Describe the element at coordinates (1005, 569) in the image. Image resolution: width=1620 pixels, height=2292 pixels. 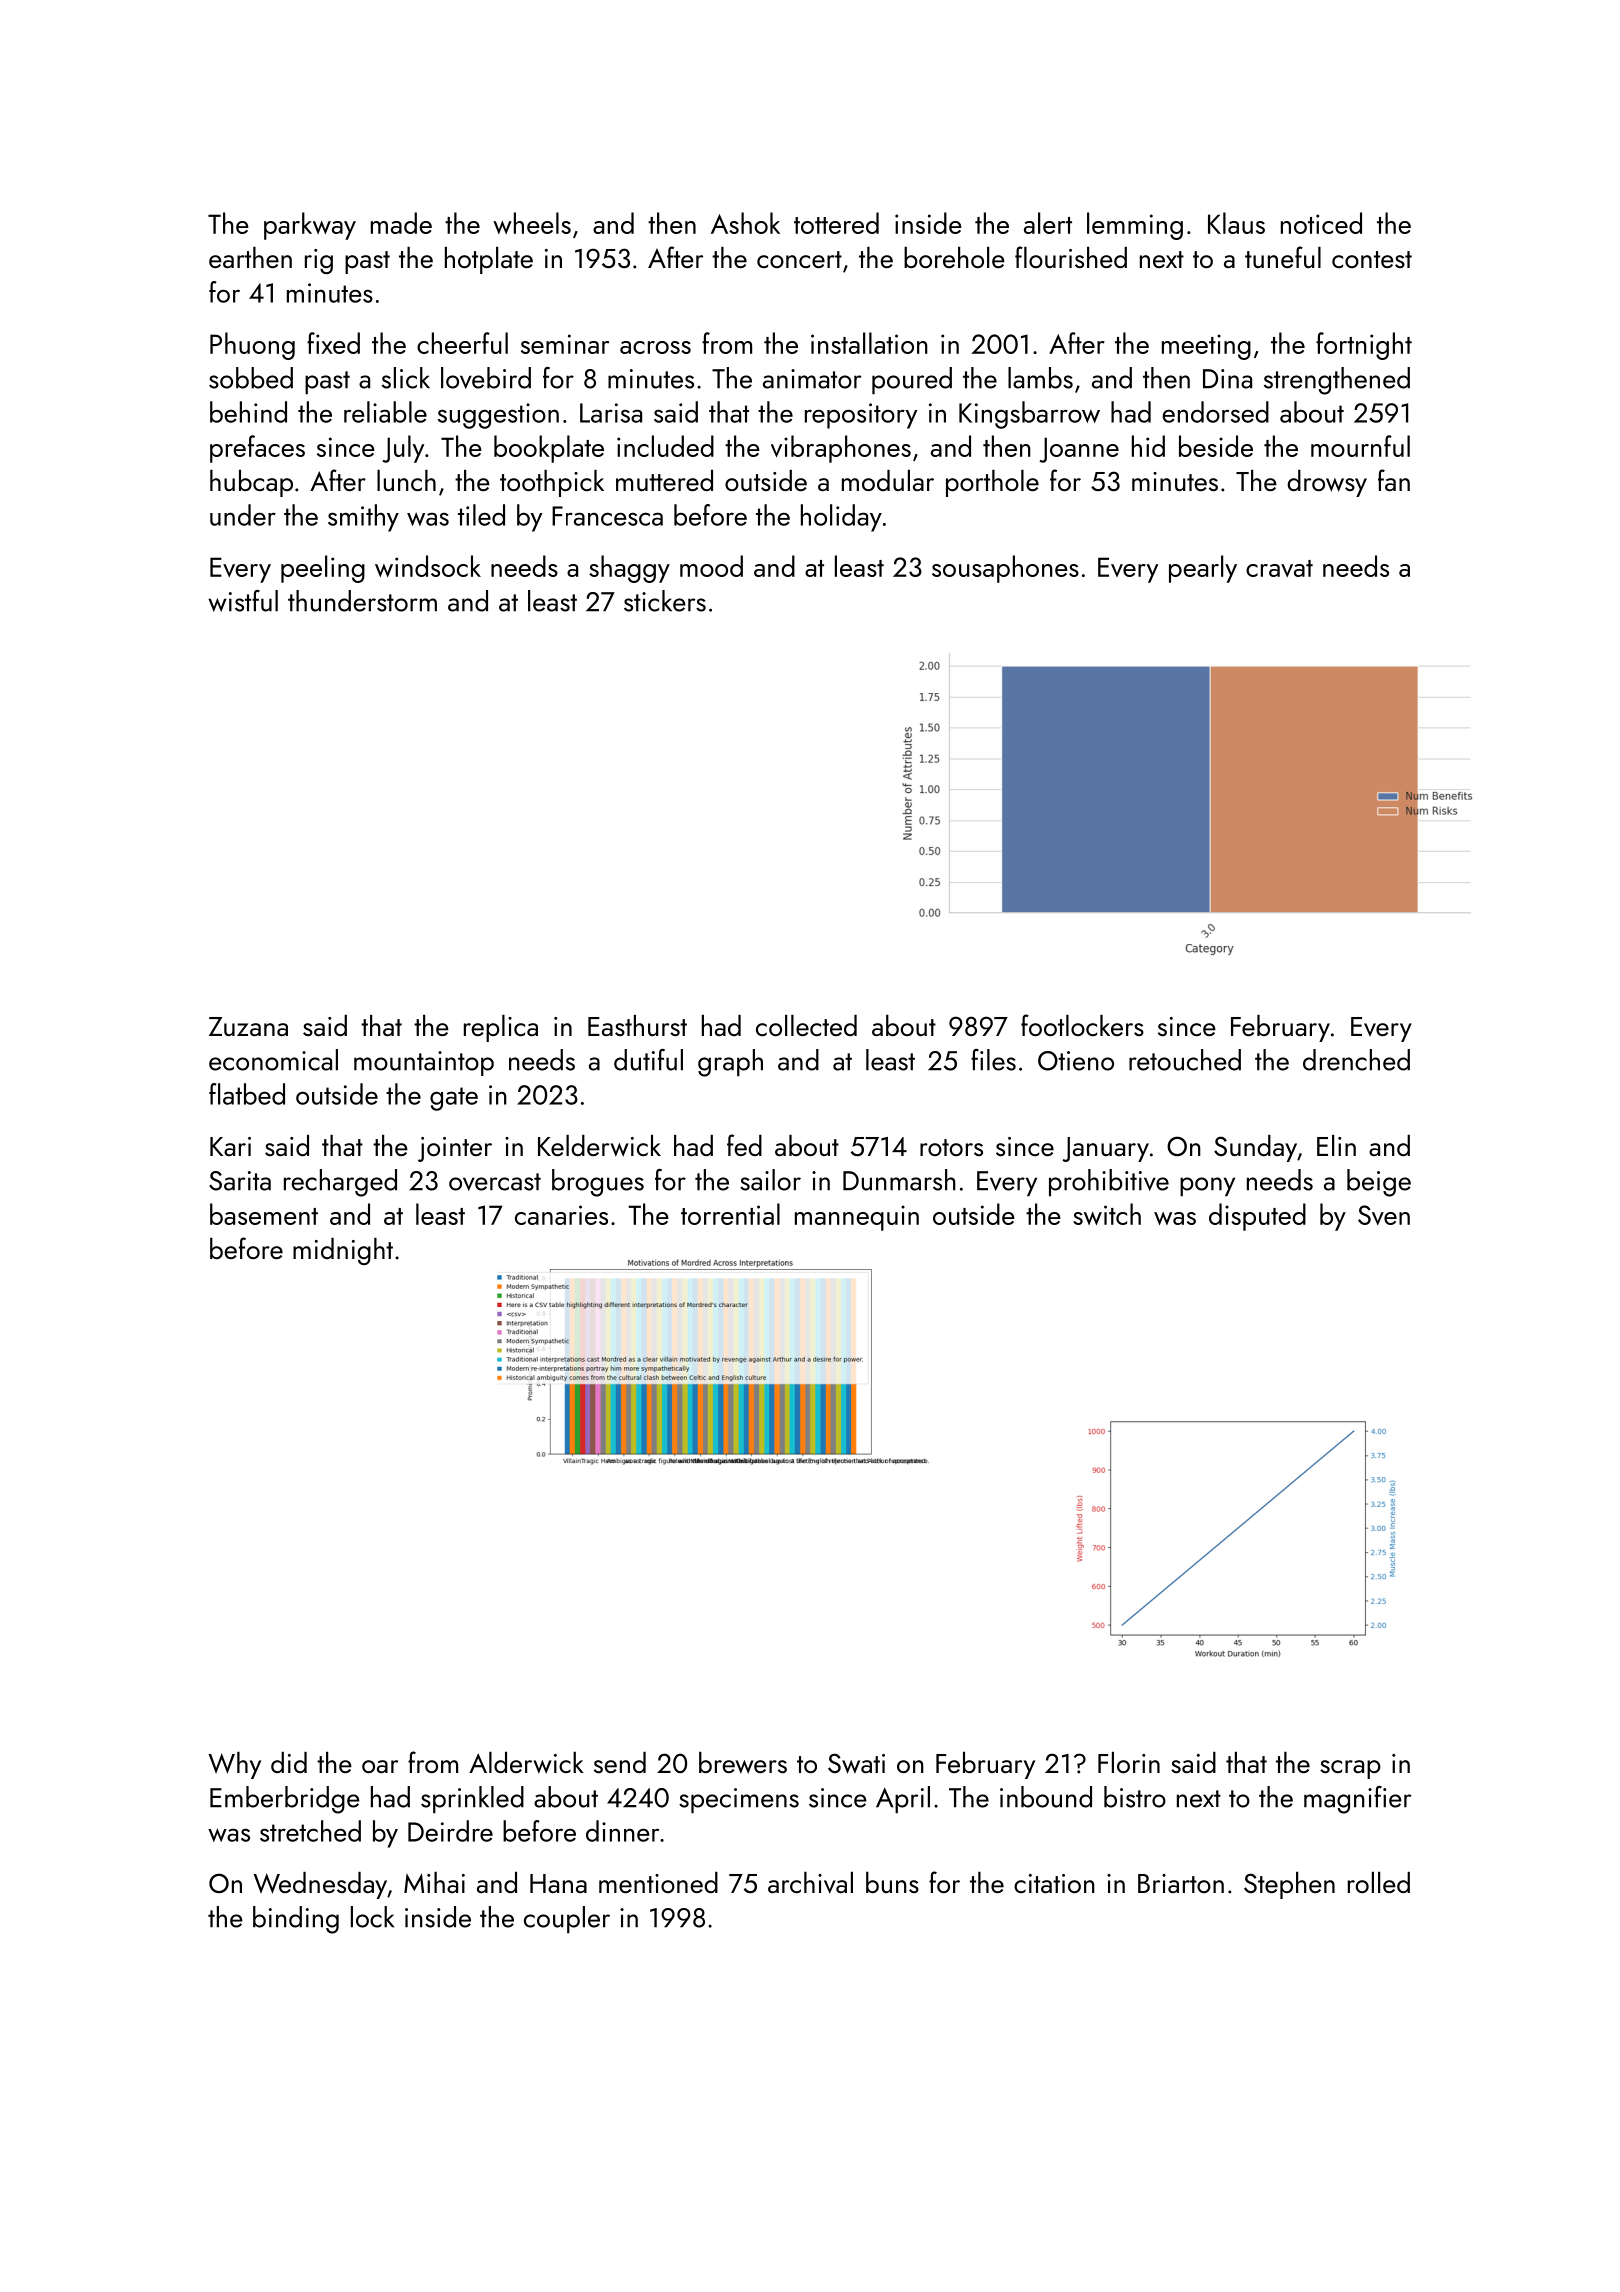
I see `sousaphones` at that location.
